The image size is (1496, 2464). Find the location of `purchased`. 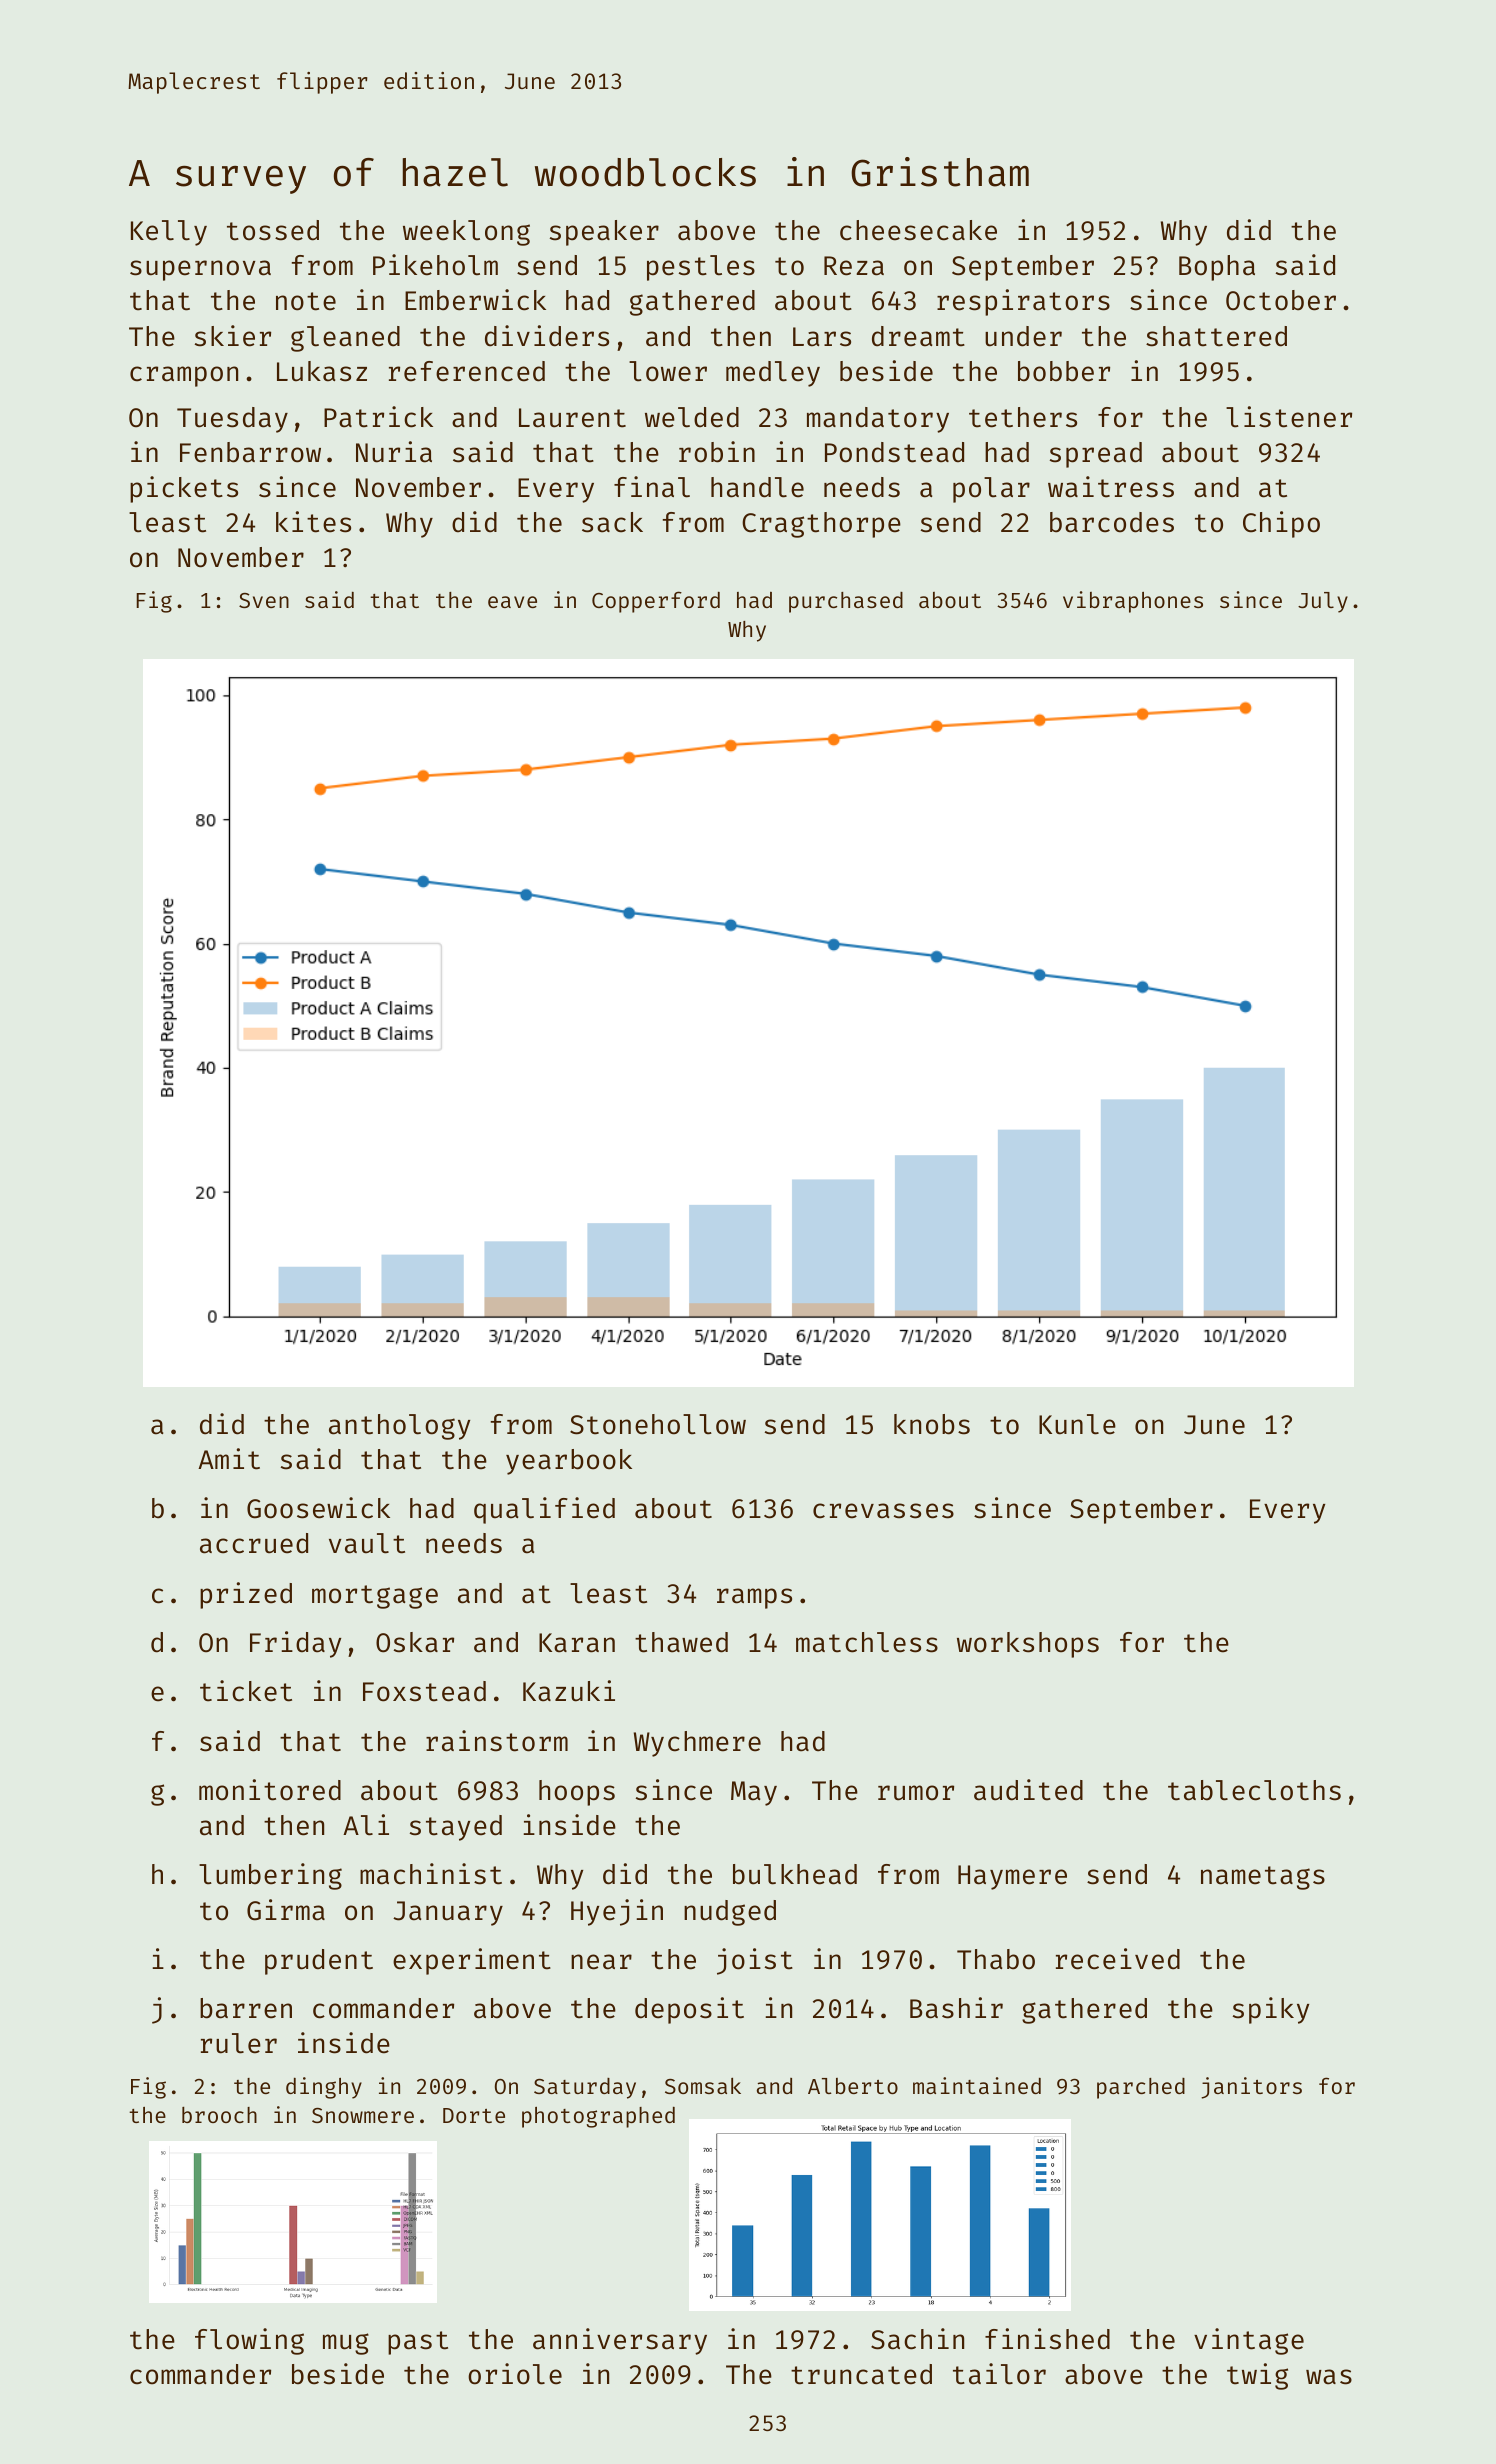

purchased is located at coordinates (846, 602).
